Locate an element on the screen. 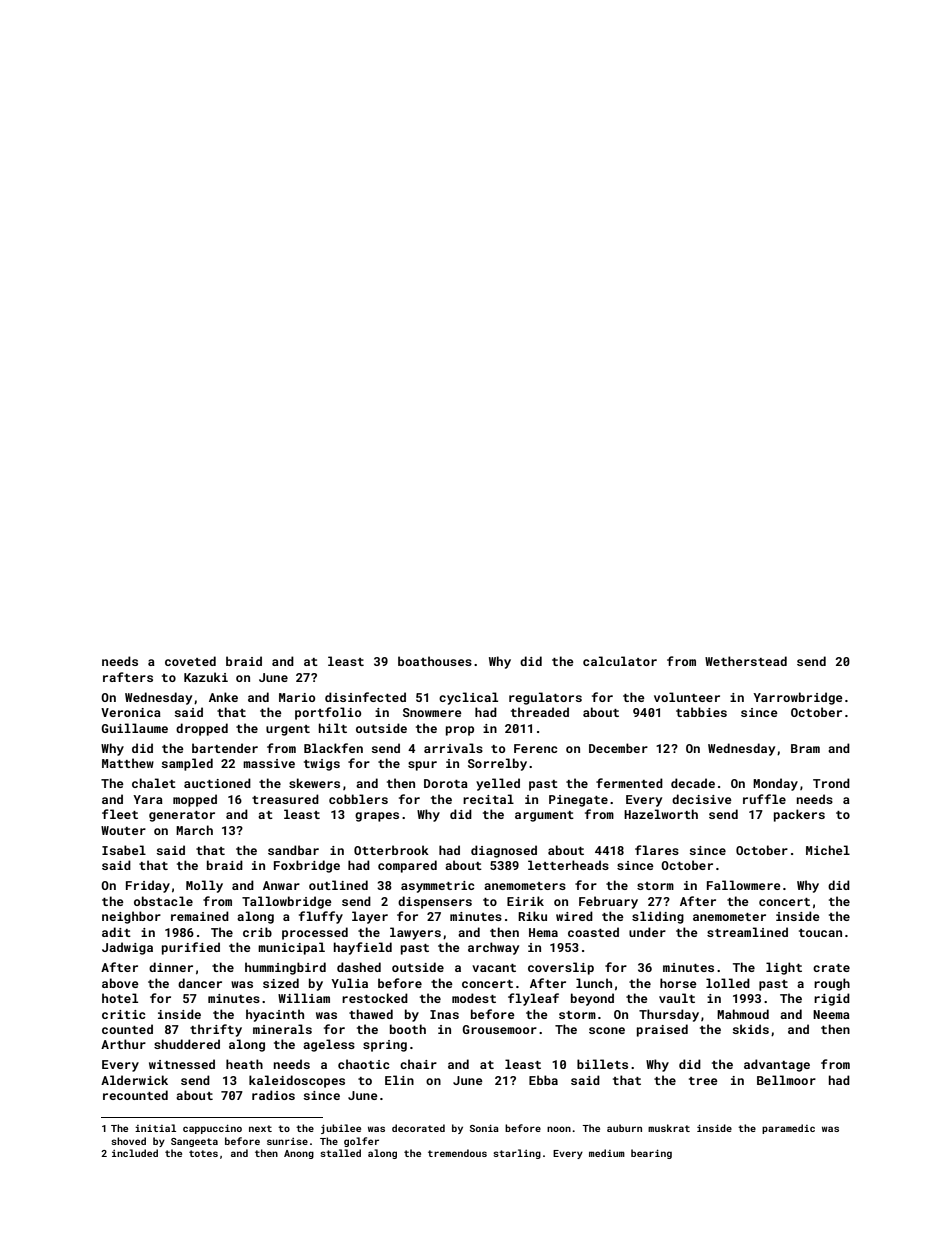 This screenshot has width=952, height=1233. fleet is located at coordinates (120, 814).
